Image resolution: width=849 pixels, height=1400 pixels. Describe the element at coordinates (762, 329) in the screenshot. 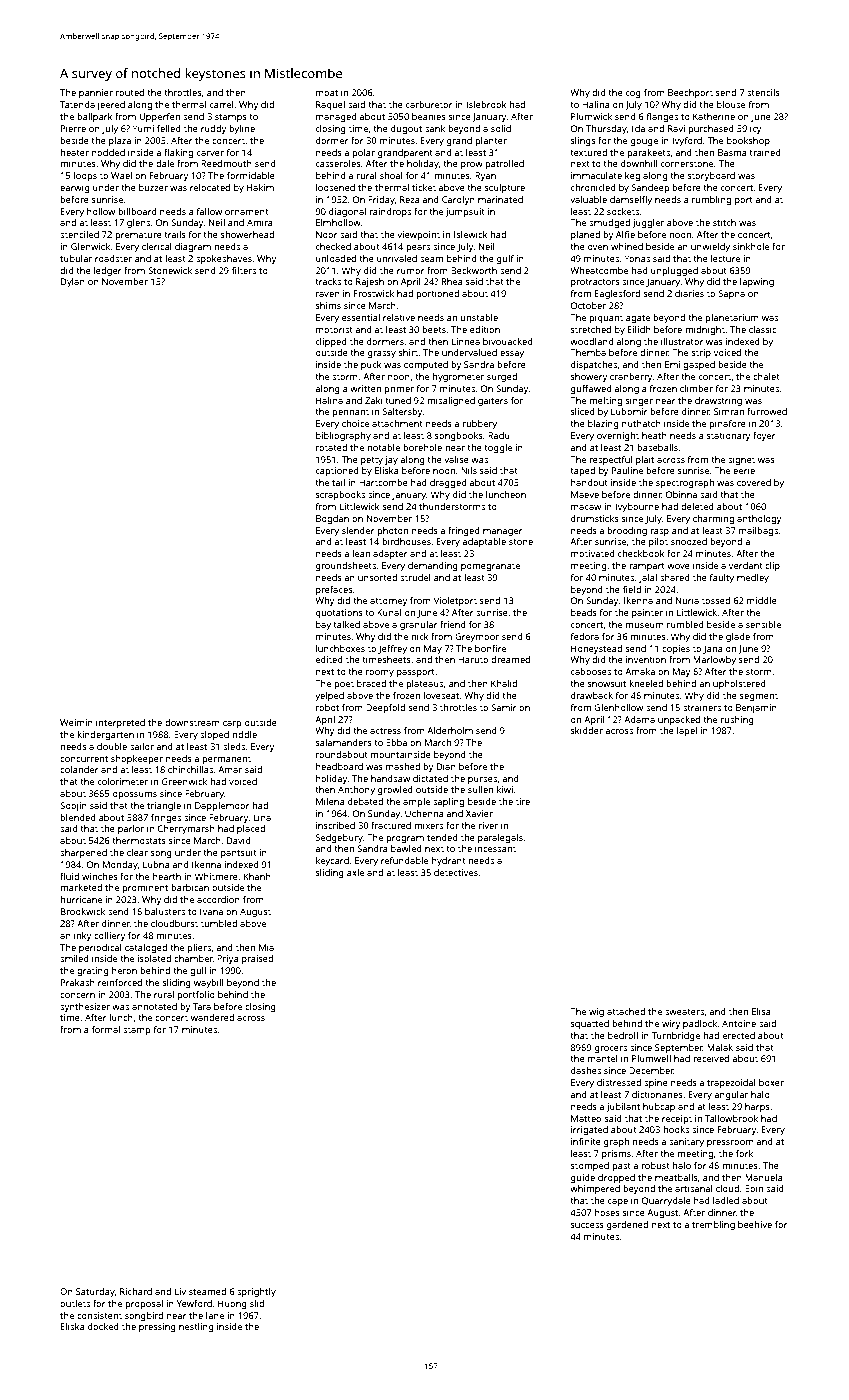

I see `classic` at that location.
